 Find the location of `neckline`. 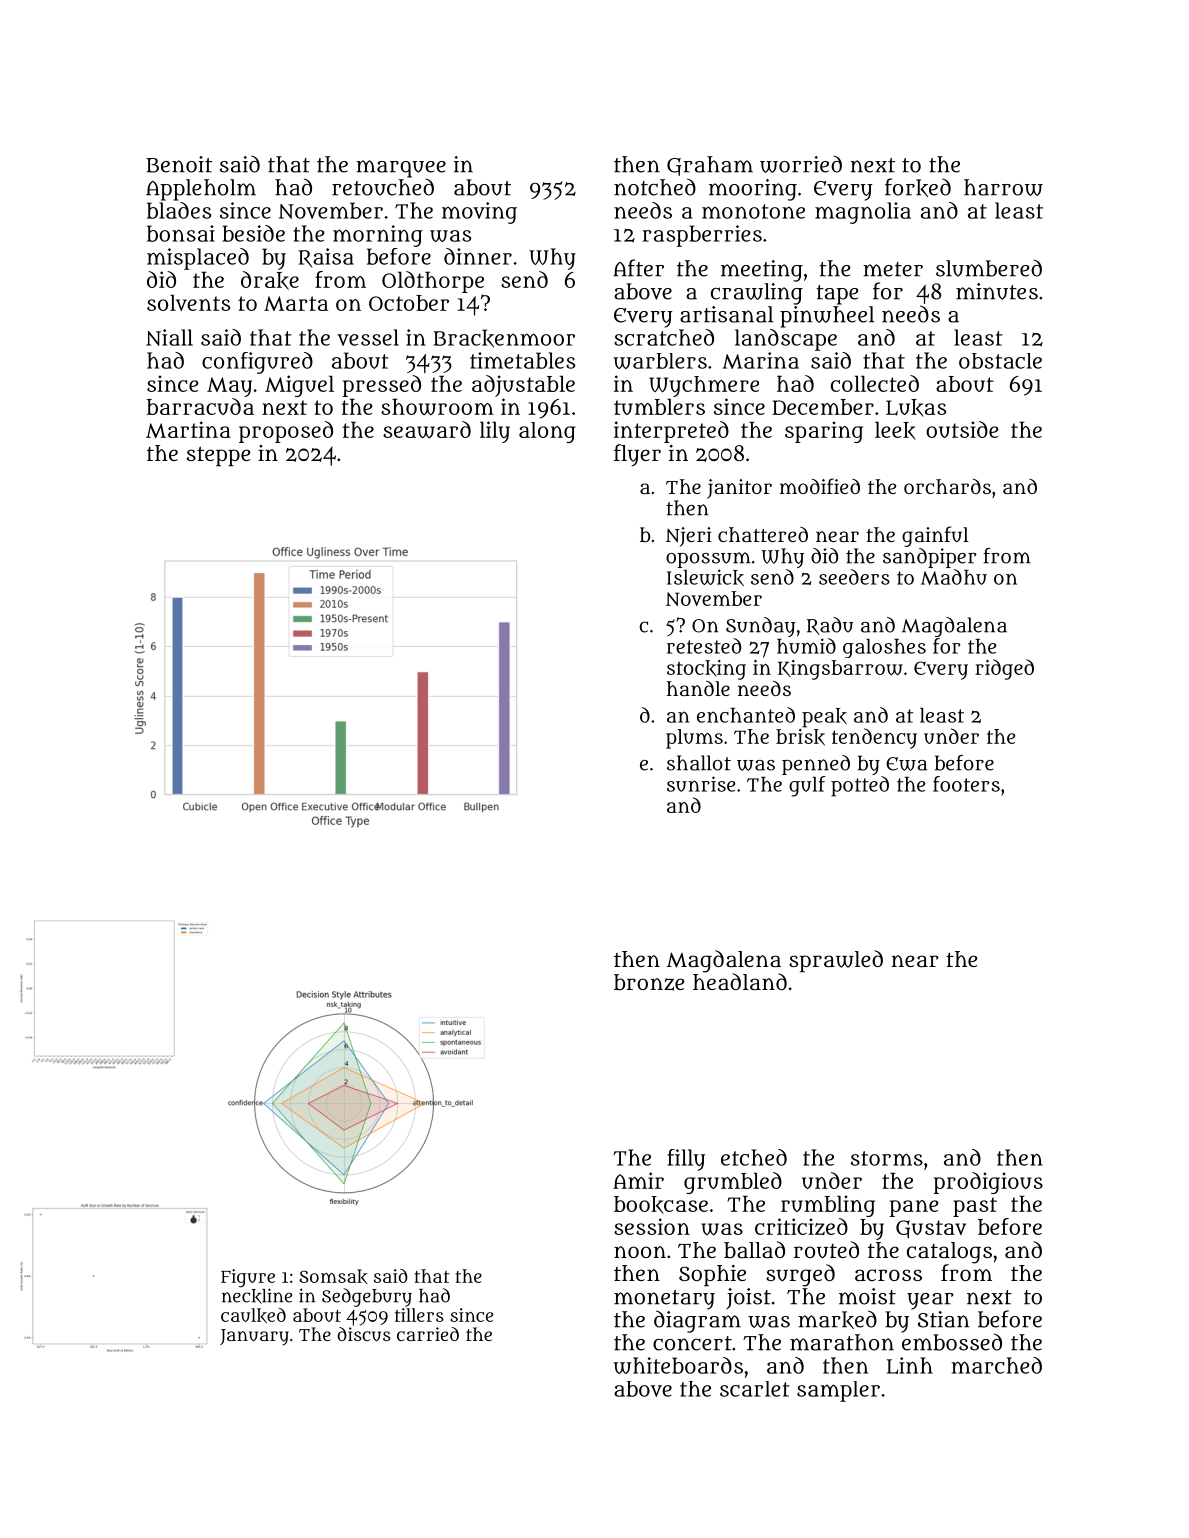

neckline is located at coordinates (257, 1296).
